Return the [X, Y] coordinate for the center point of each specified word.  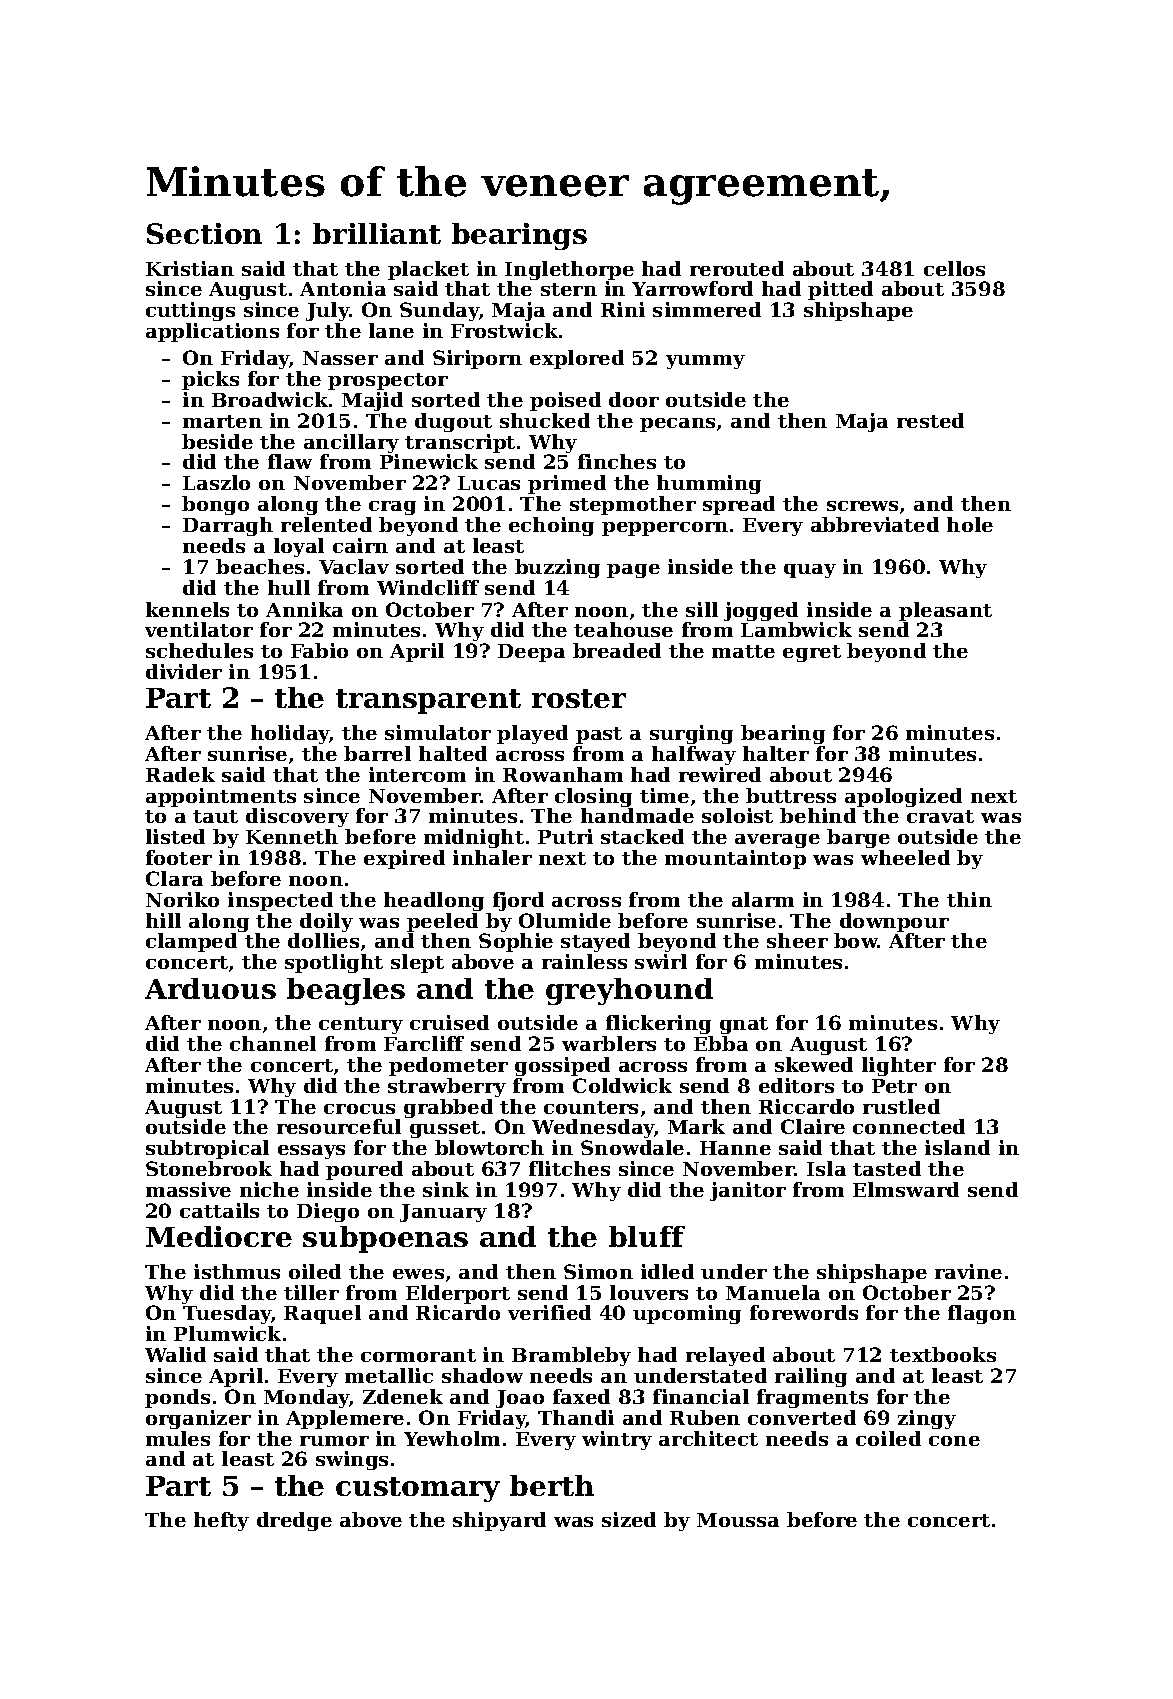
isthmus [237, 1271]
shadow [482, 1375]
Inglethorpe [569, 270]
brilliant [377, 233]
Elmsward [906, 1189]
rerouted [737, 268]
